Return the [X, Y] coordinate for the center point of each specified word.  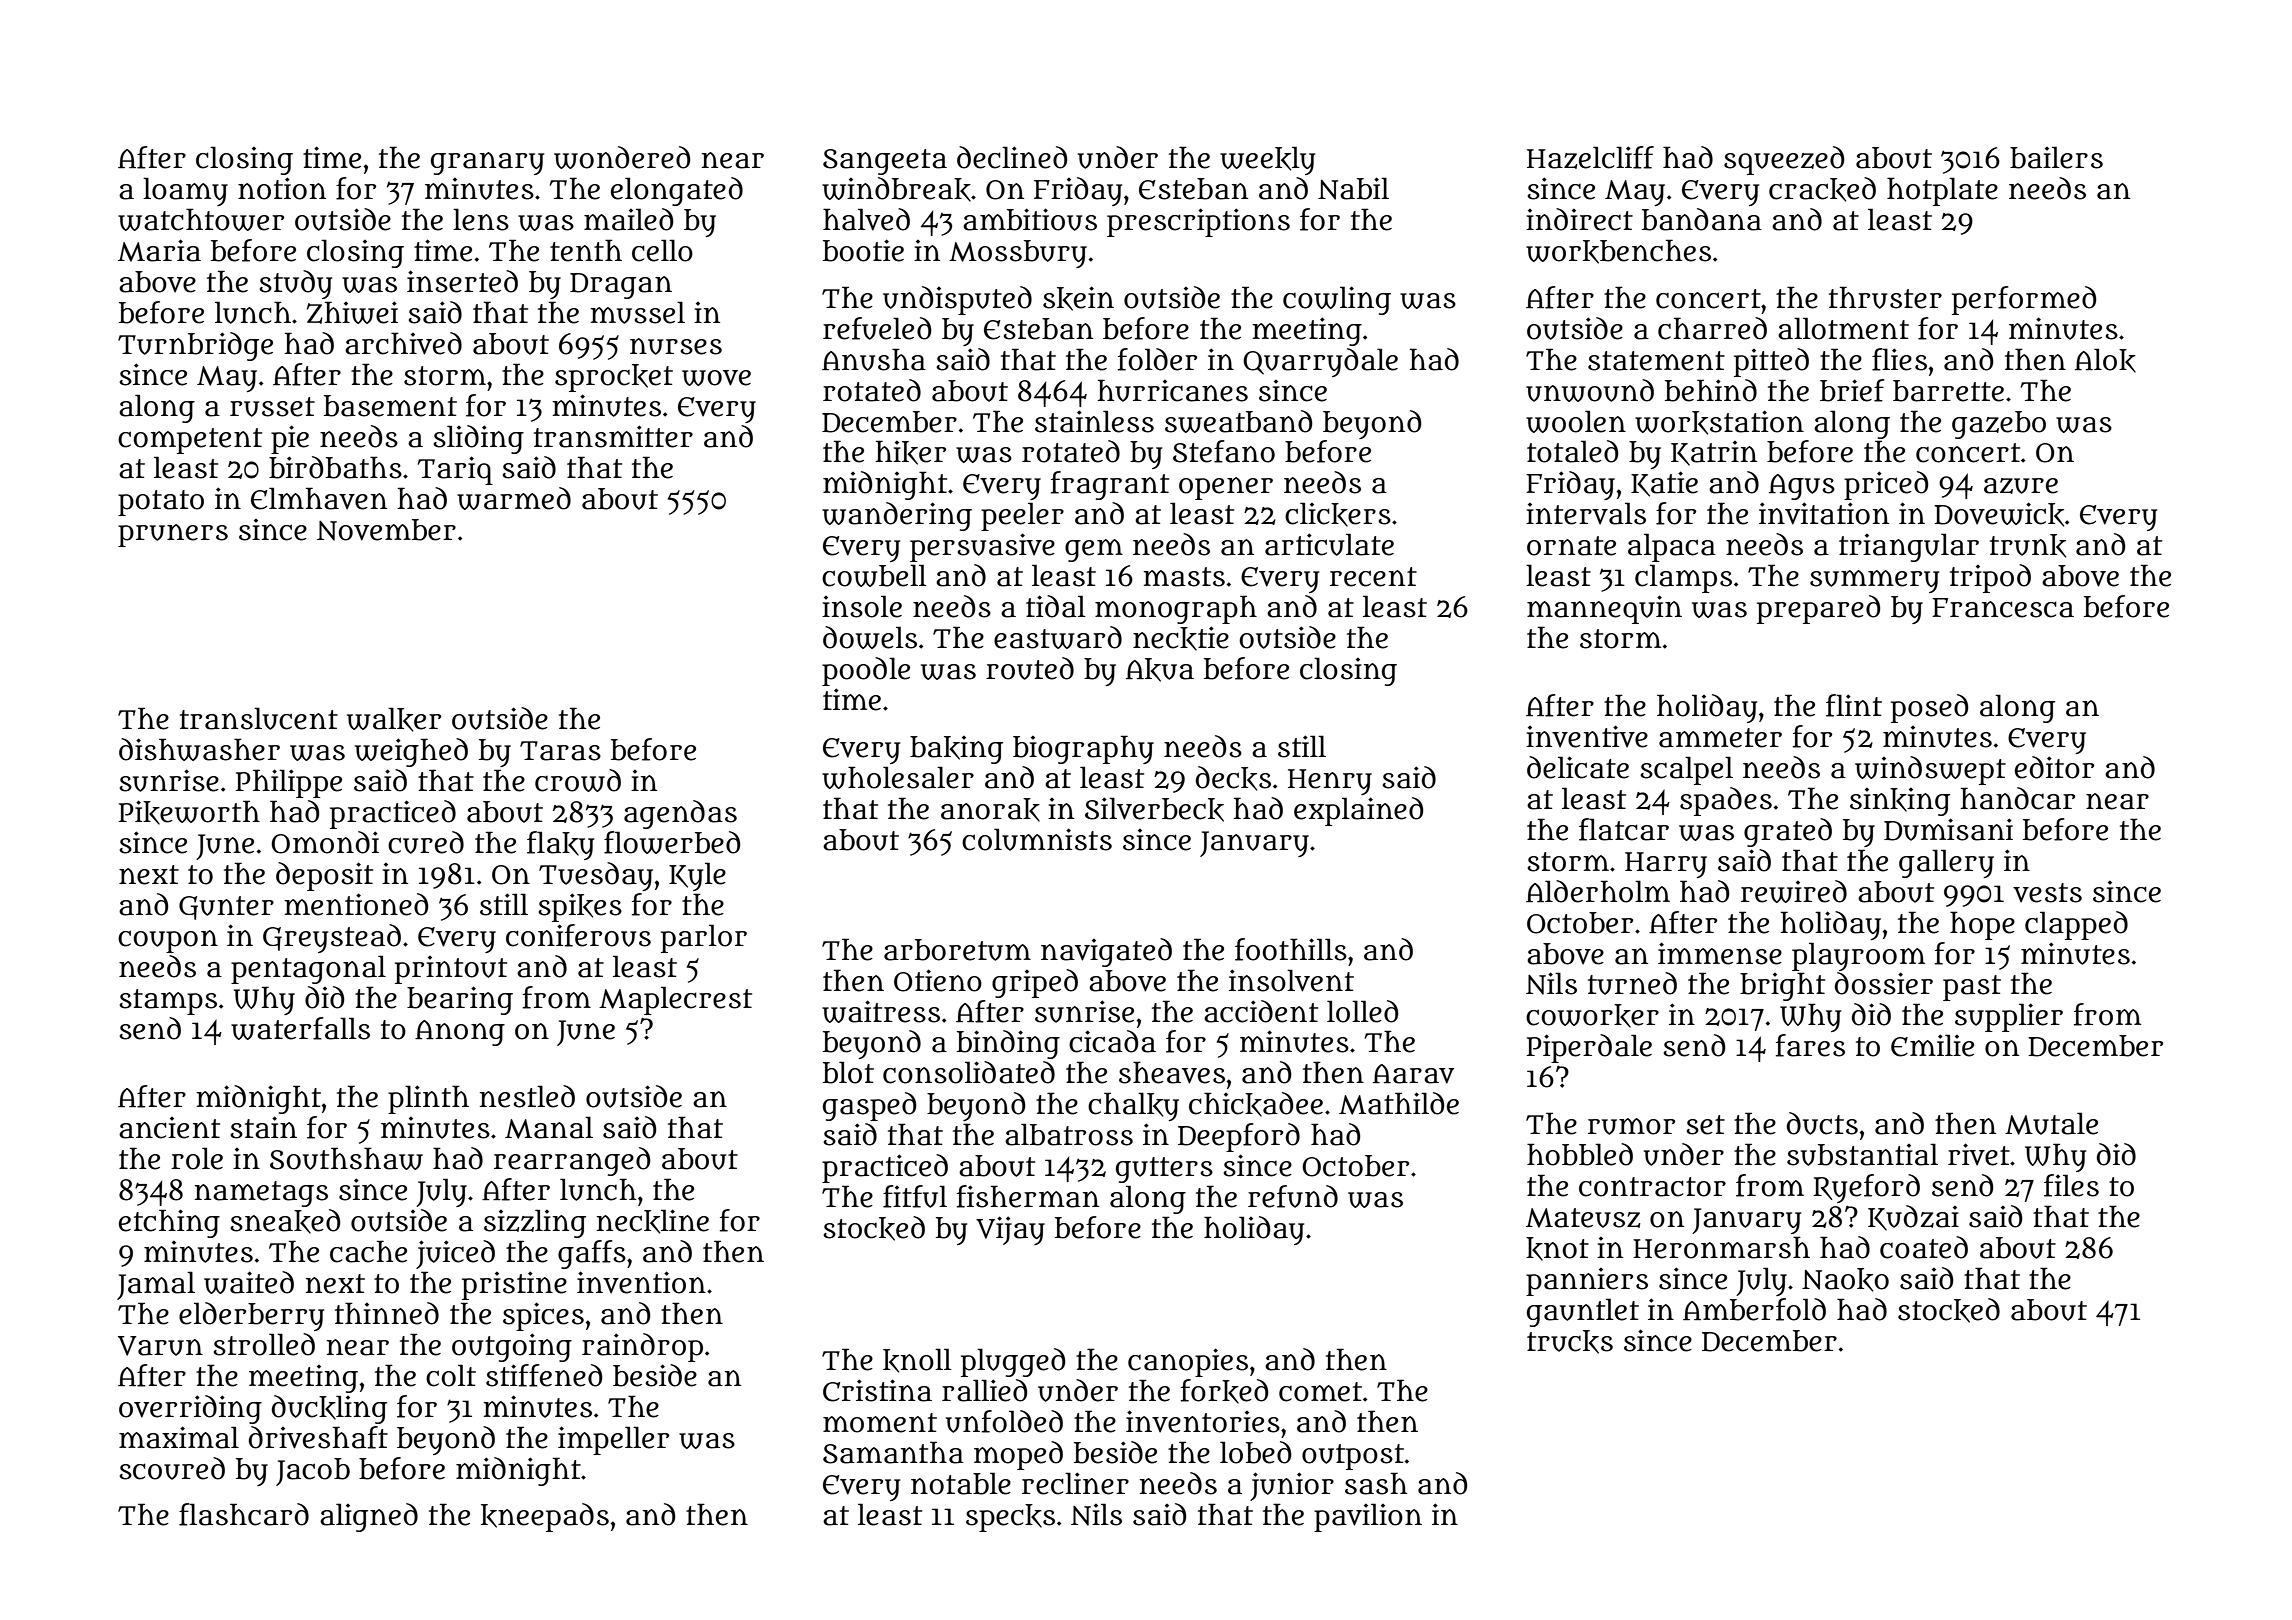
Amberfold [1754, 1309]
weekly [1267, 160]
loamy [185, 191]
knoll [917, 1360]
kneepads [545, 1517]
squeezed [1784, 160]
